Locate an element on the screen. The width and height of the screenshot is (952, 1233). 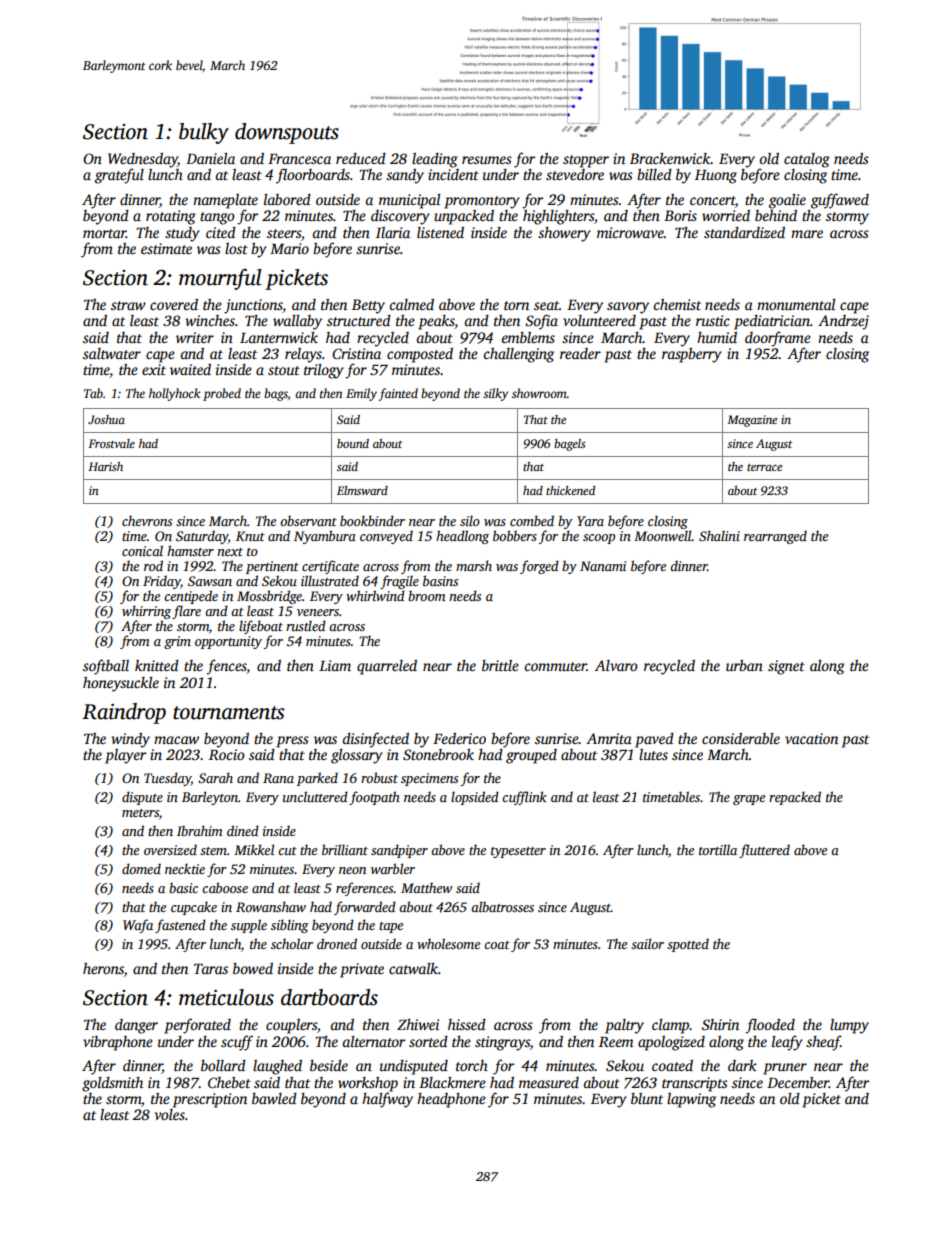
bawled is located at coordinates (274, 1098).
